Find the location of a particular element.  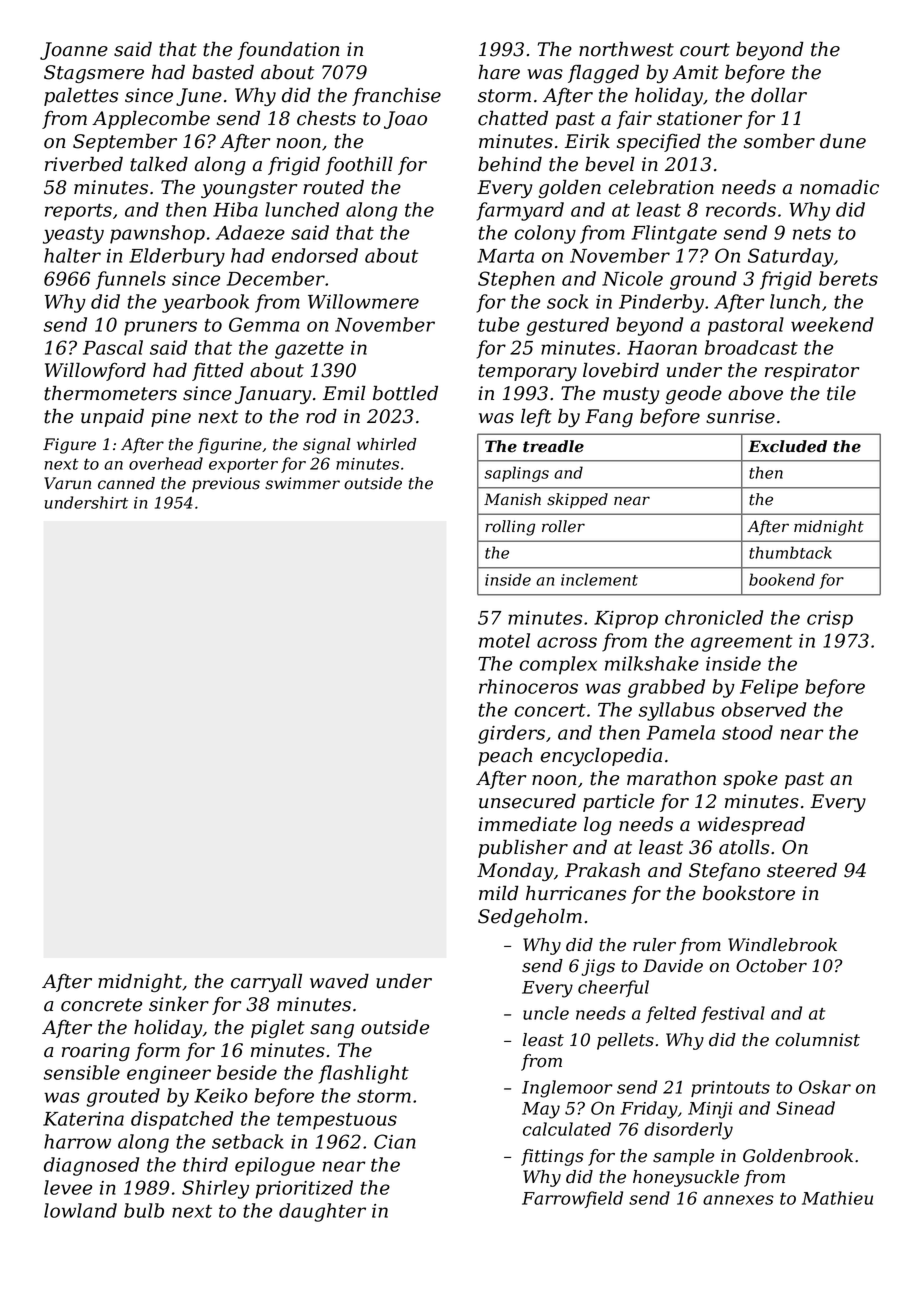

hare is located at coordinates (499, 72).
